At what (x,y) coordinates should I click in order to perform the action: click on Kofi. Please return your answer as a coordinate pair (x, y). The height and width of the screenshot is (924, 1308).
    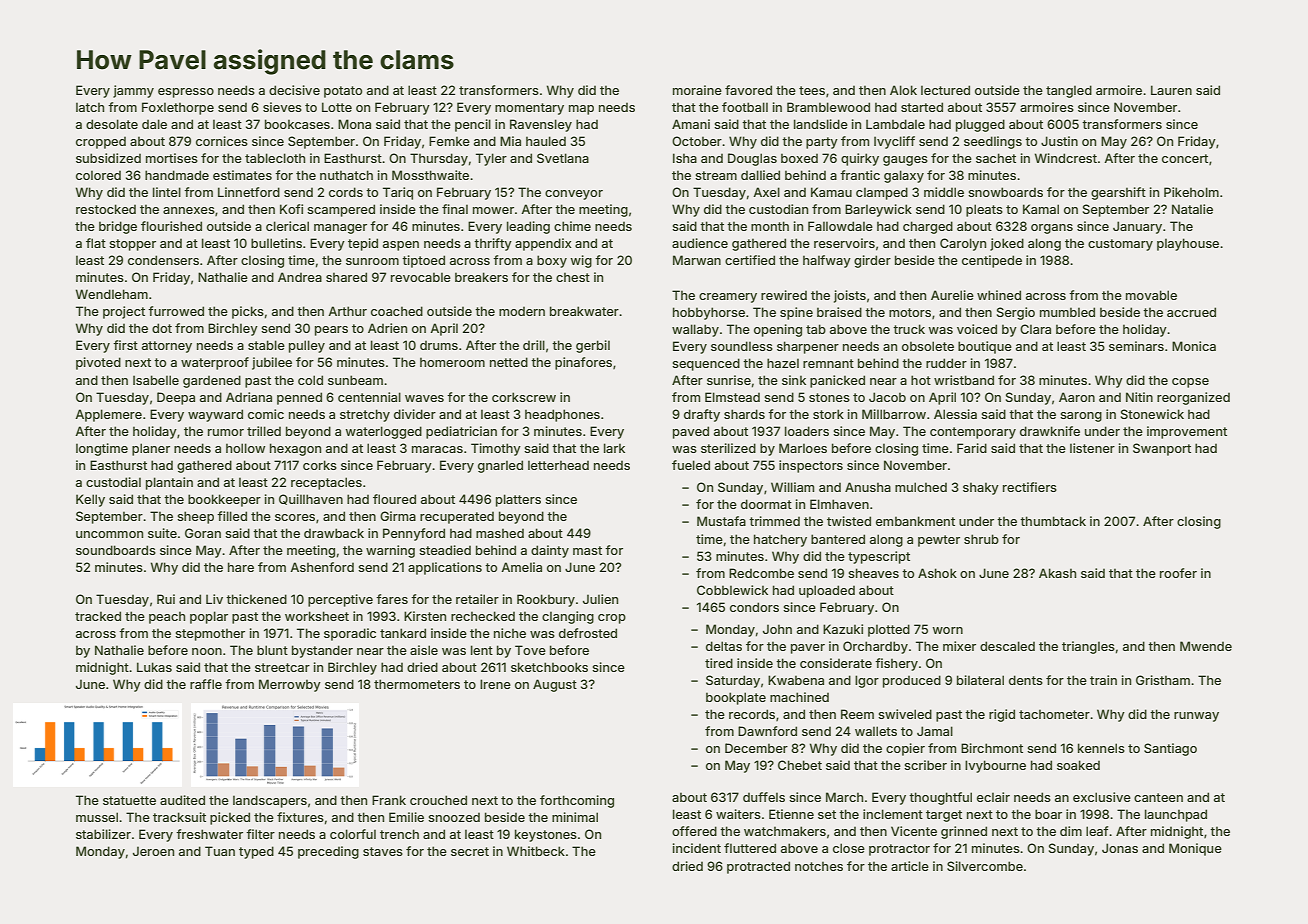
    Looking at the image, I should click on (291, 209).
